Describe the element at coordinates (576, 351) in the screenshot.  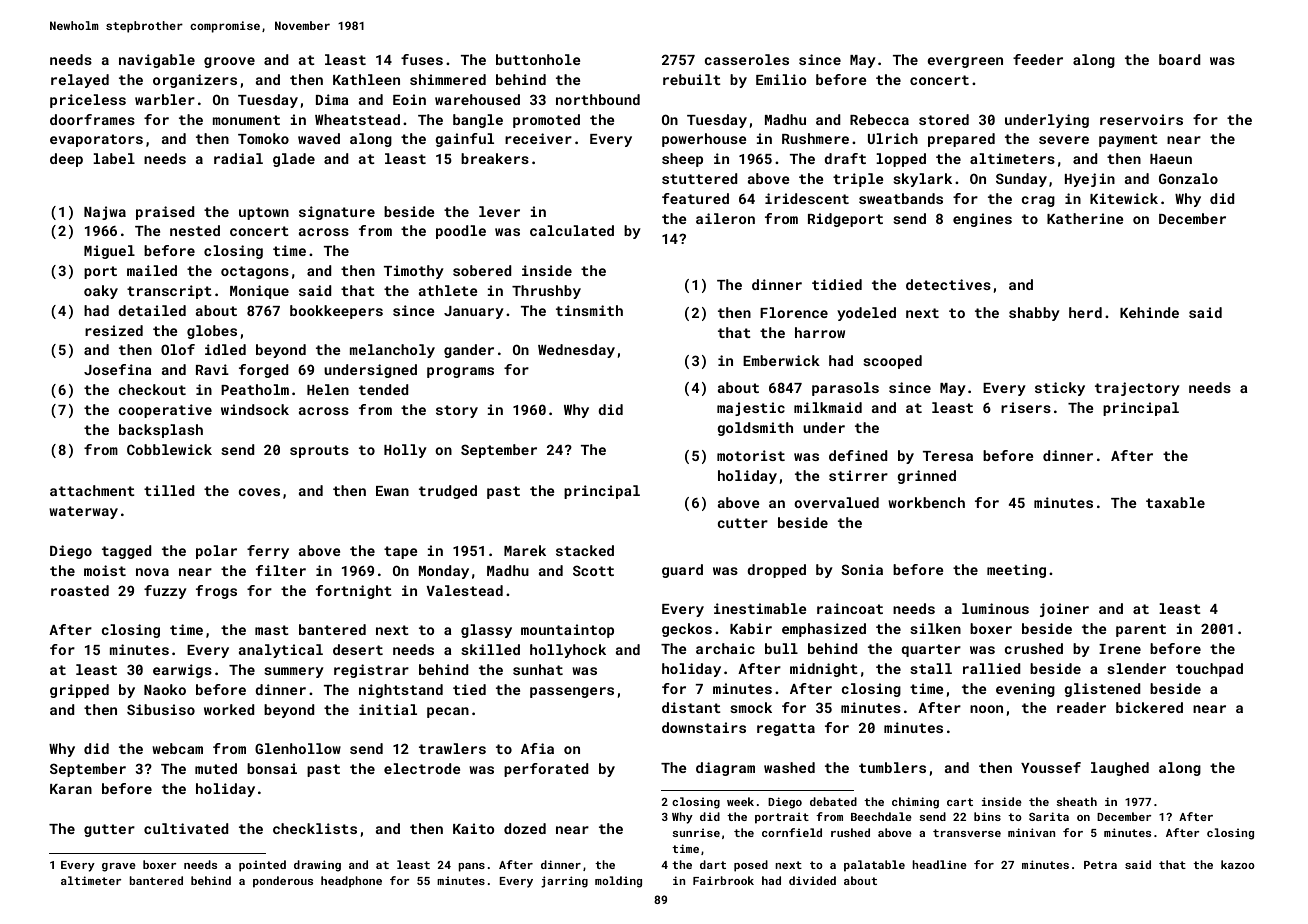
I see `Wednesday` at that location.
